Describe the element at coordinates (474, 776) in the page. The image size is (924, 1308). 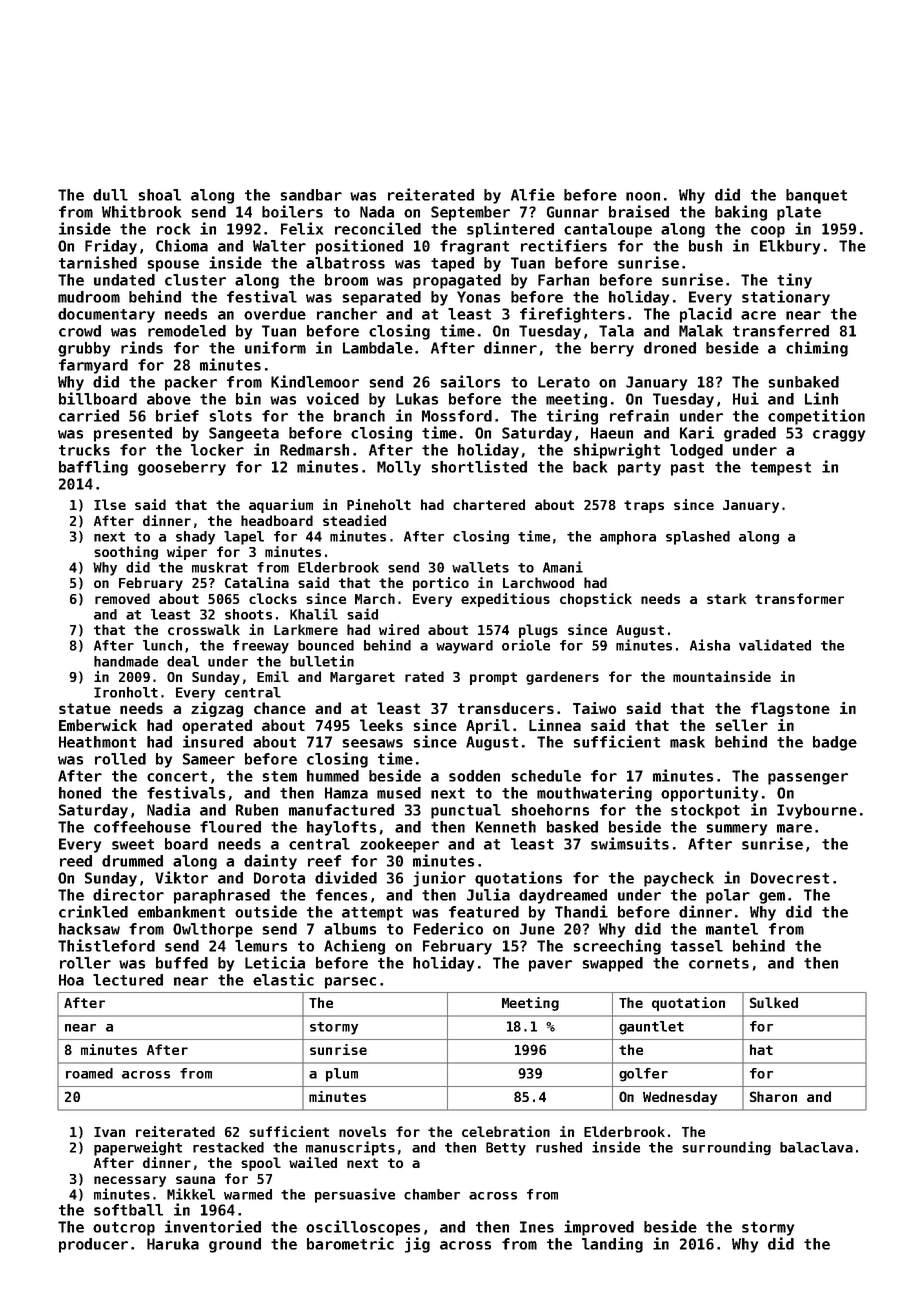
I see `sodden` at that location.
